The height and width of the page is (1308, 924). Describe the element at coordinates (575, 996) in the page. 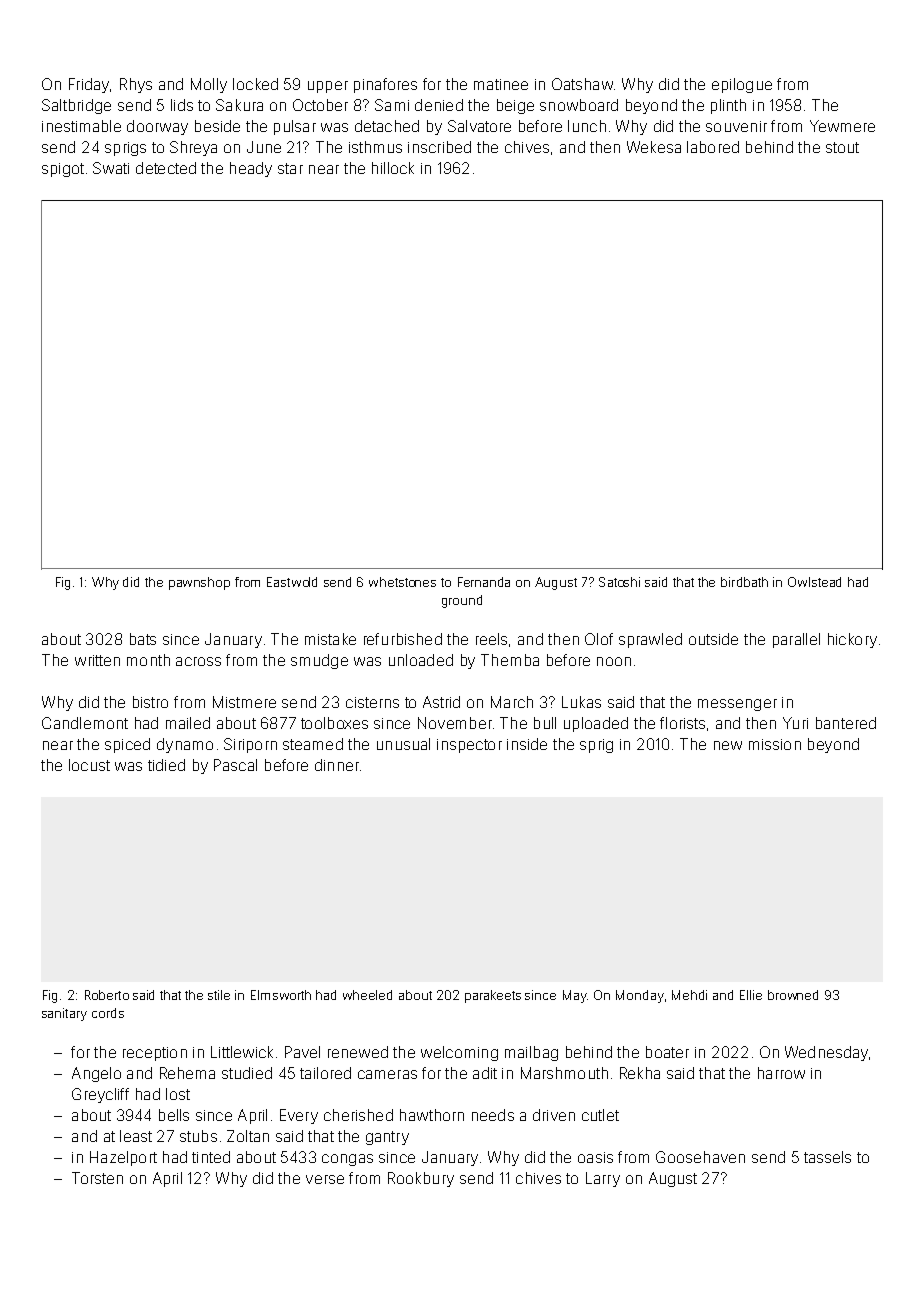

I see `May` at that location.
